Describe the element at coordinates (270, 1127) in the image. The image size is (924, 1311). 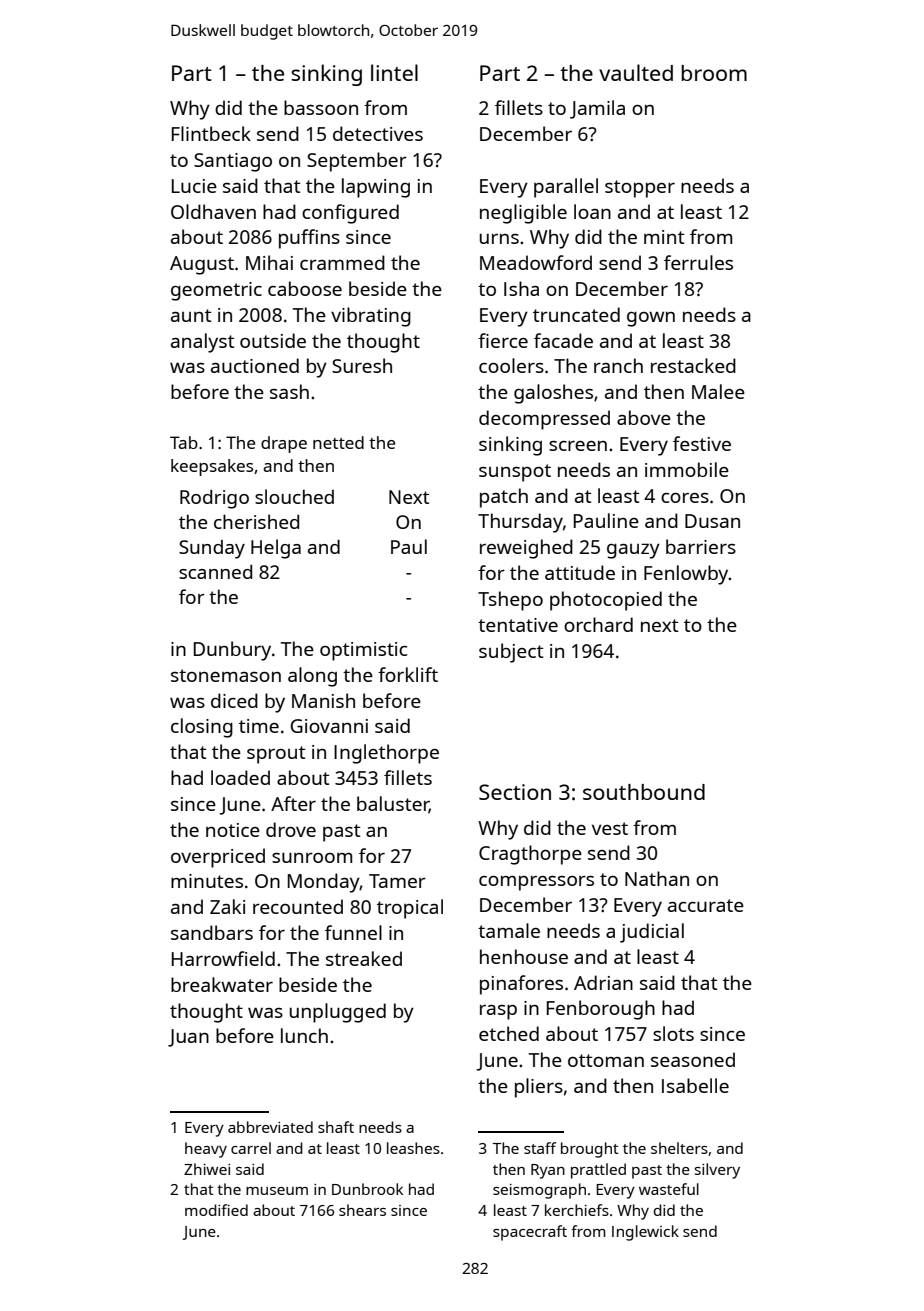
I see `abbreviated` at that location.
